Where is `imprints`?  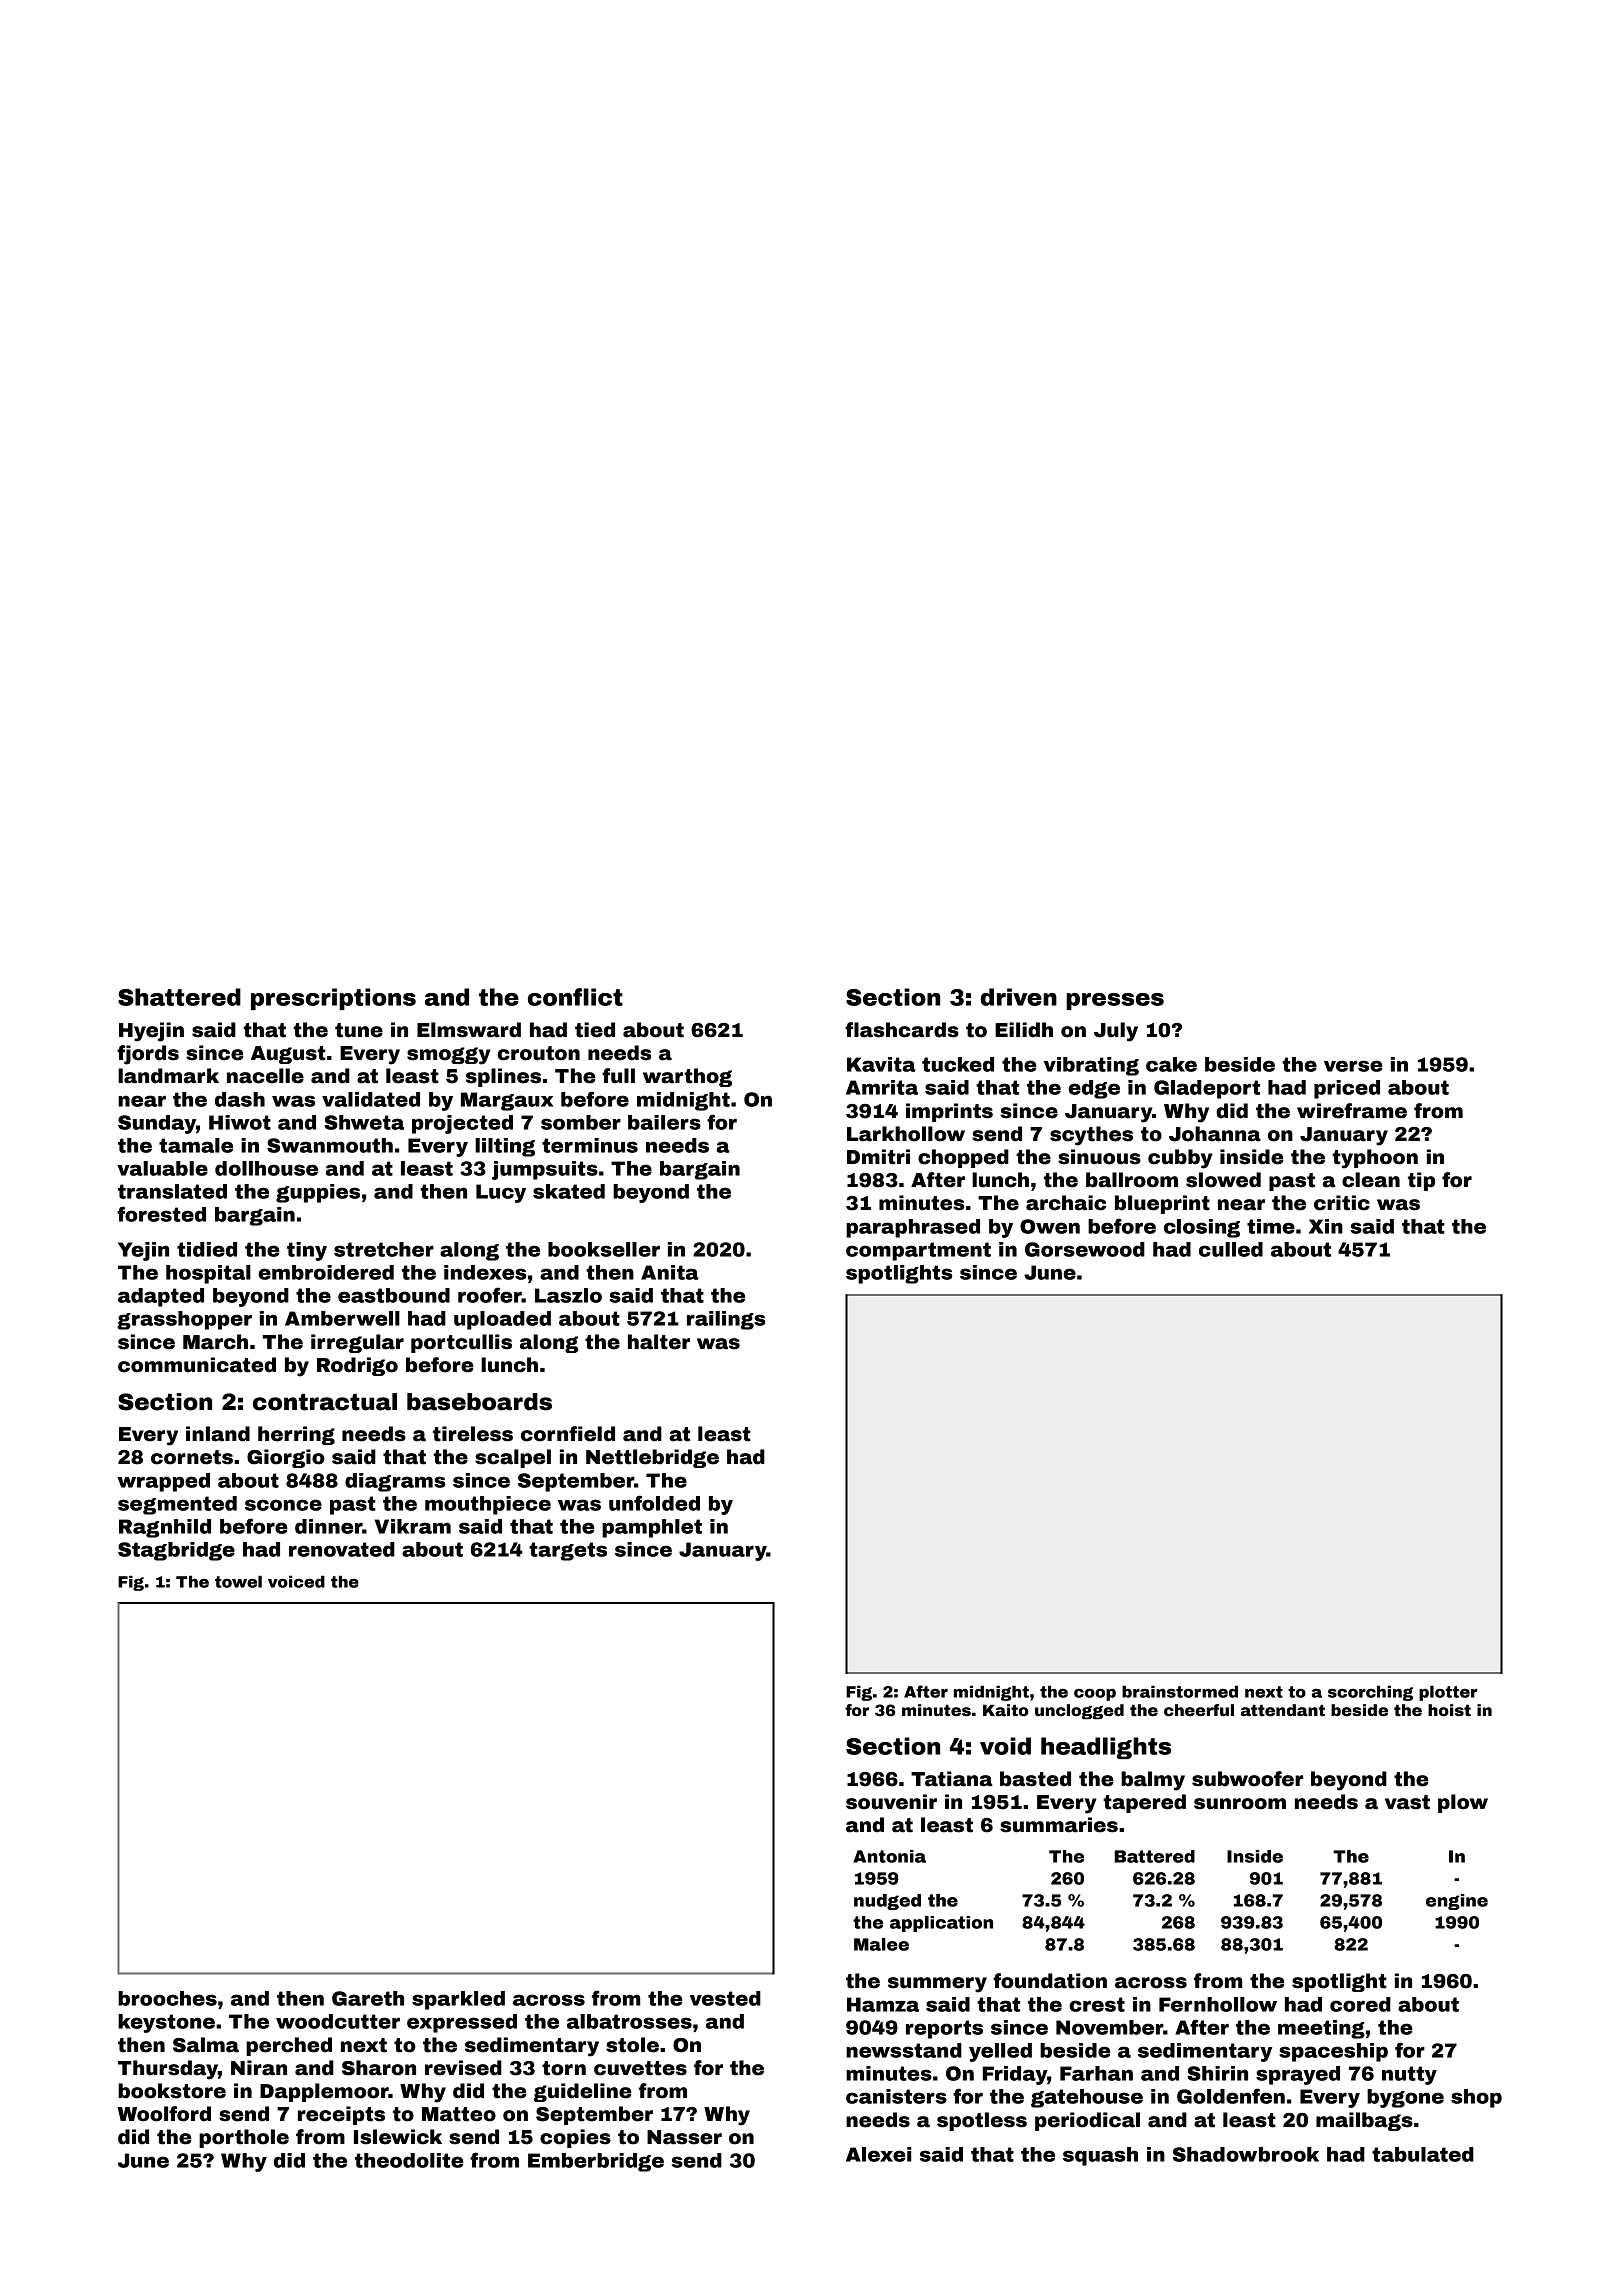
imprints is located at coordinates (949, 1112).
